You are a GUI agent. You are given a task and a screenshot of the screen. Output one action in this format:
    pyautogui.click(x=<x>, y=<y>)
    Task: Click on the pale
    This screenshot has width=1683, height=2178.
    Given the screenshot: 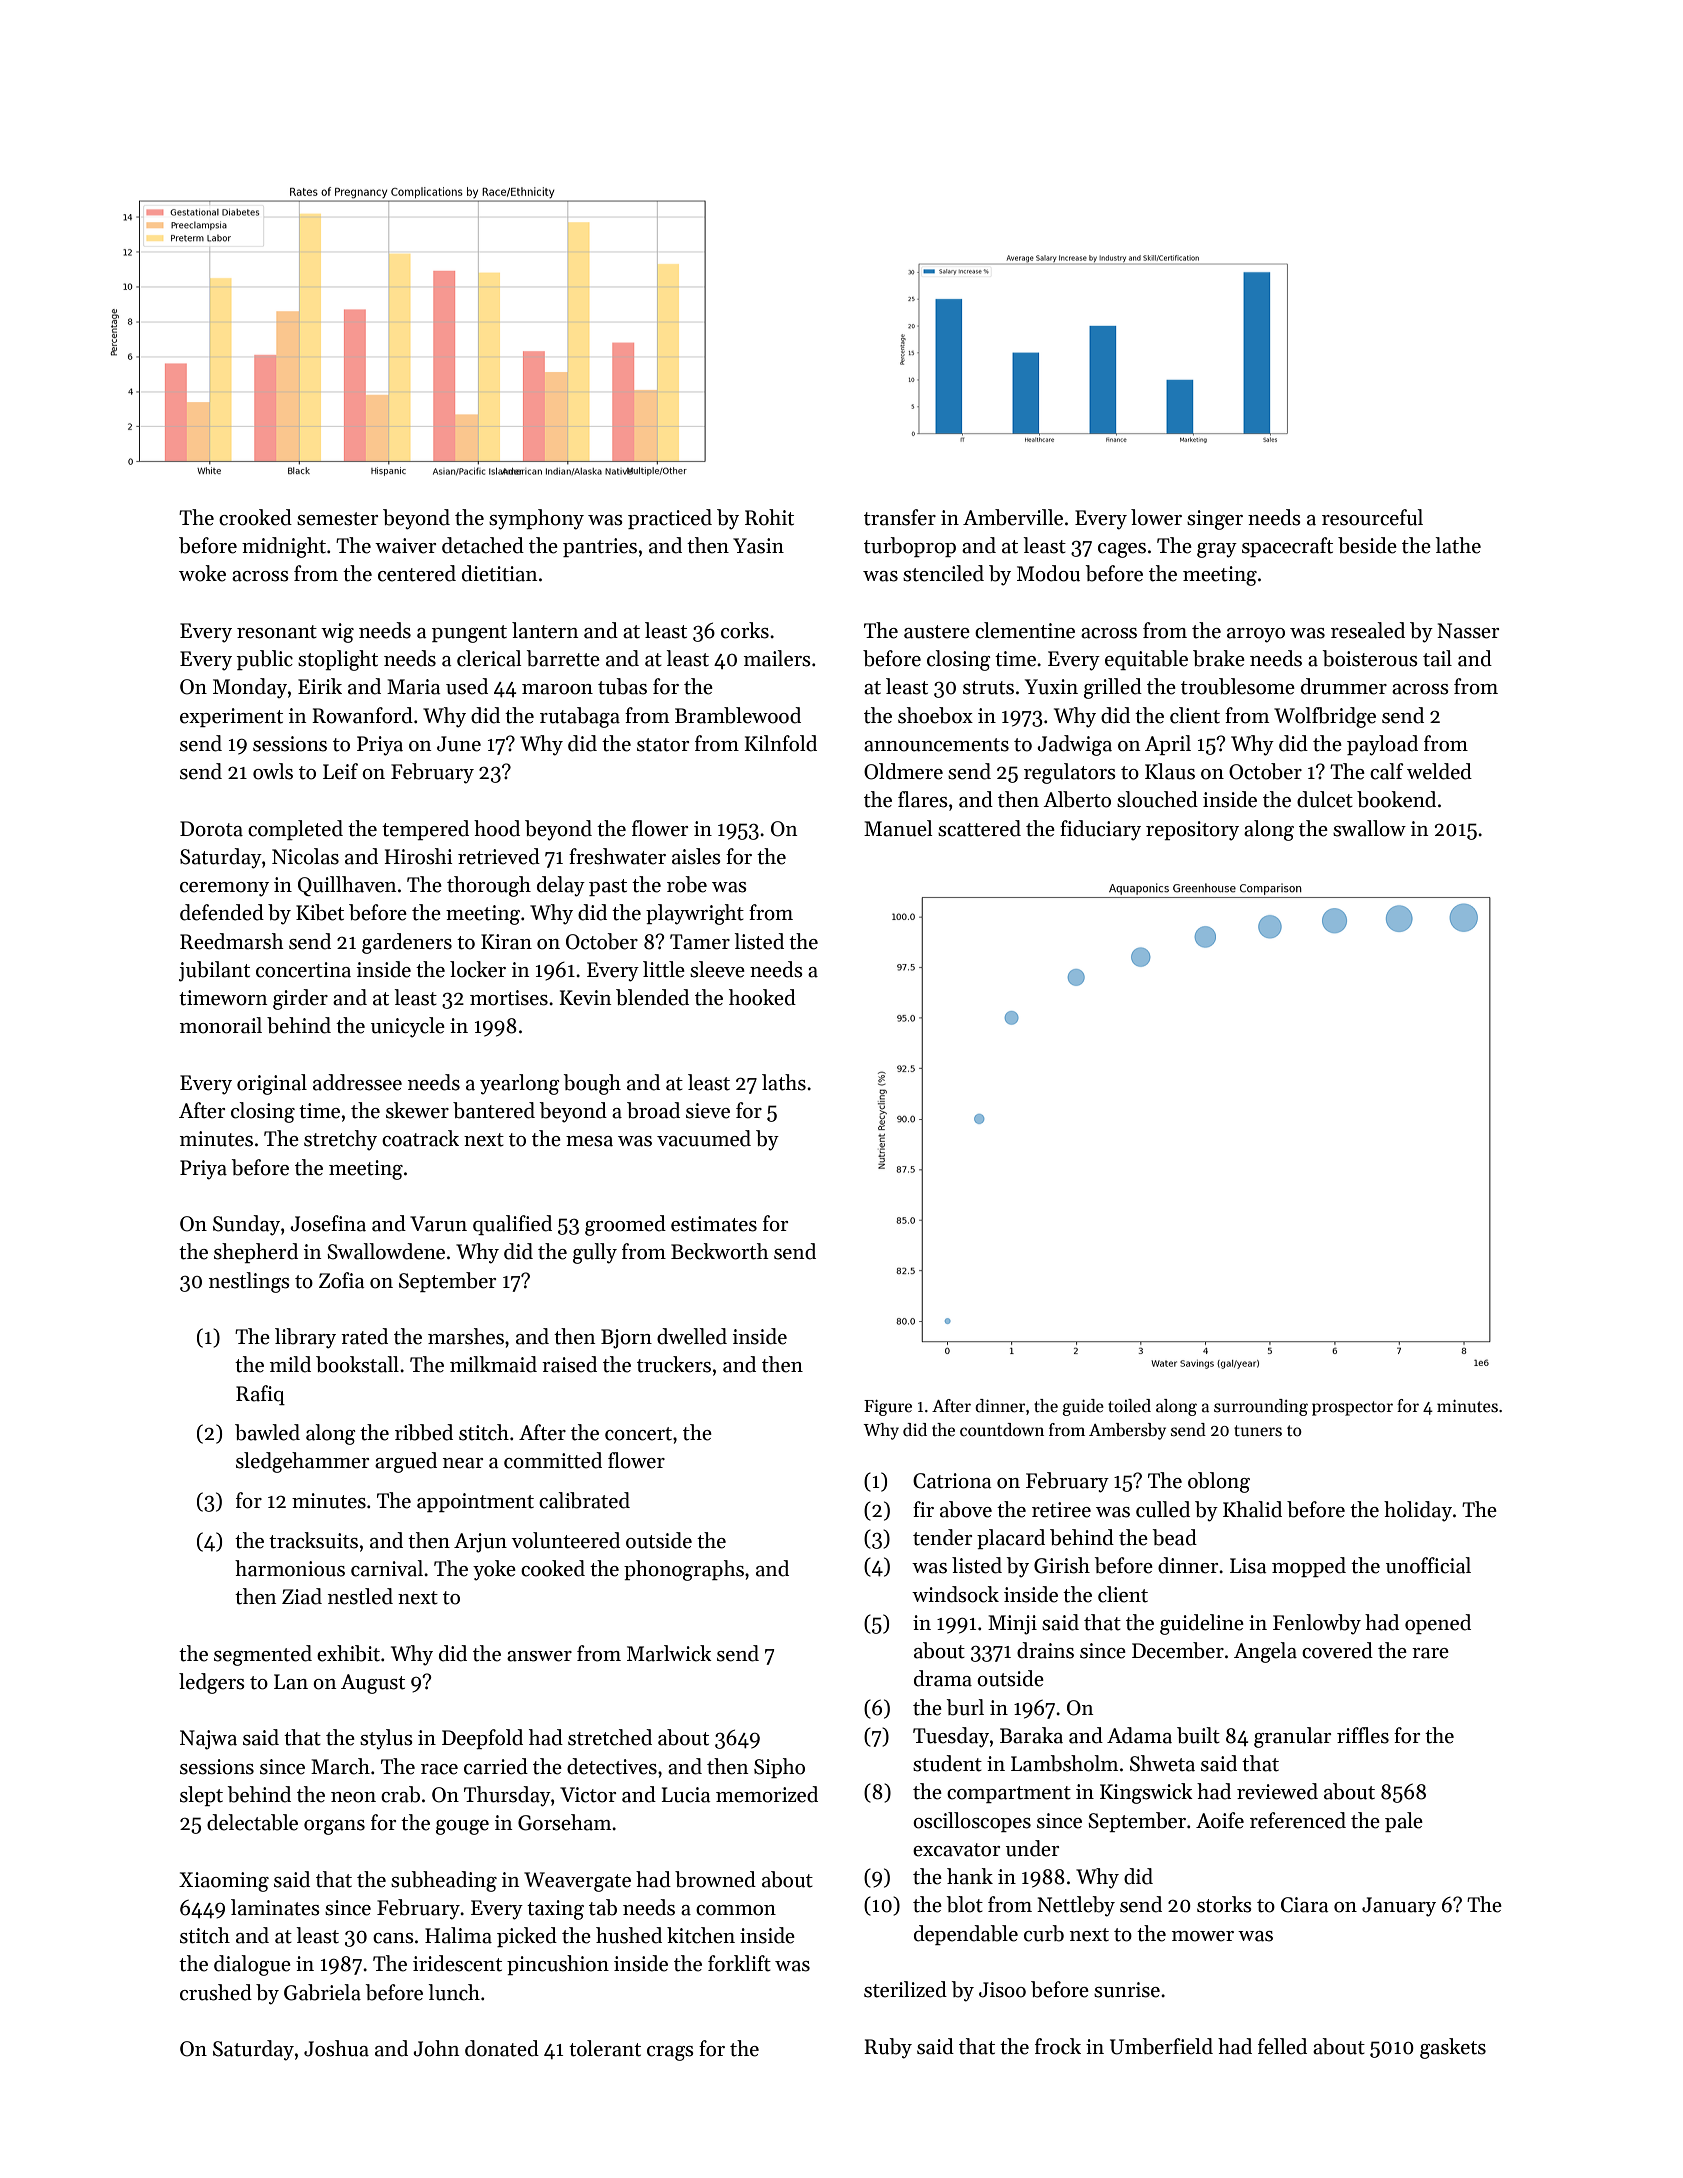 What is the action you would take?
    pyautogui.click(x=1404, y=1822)
